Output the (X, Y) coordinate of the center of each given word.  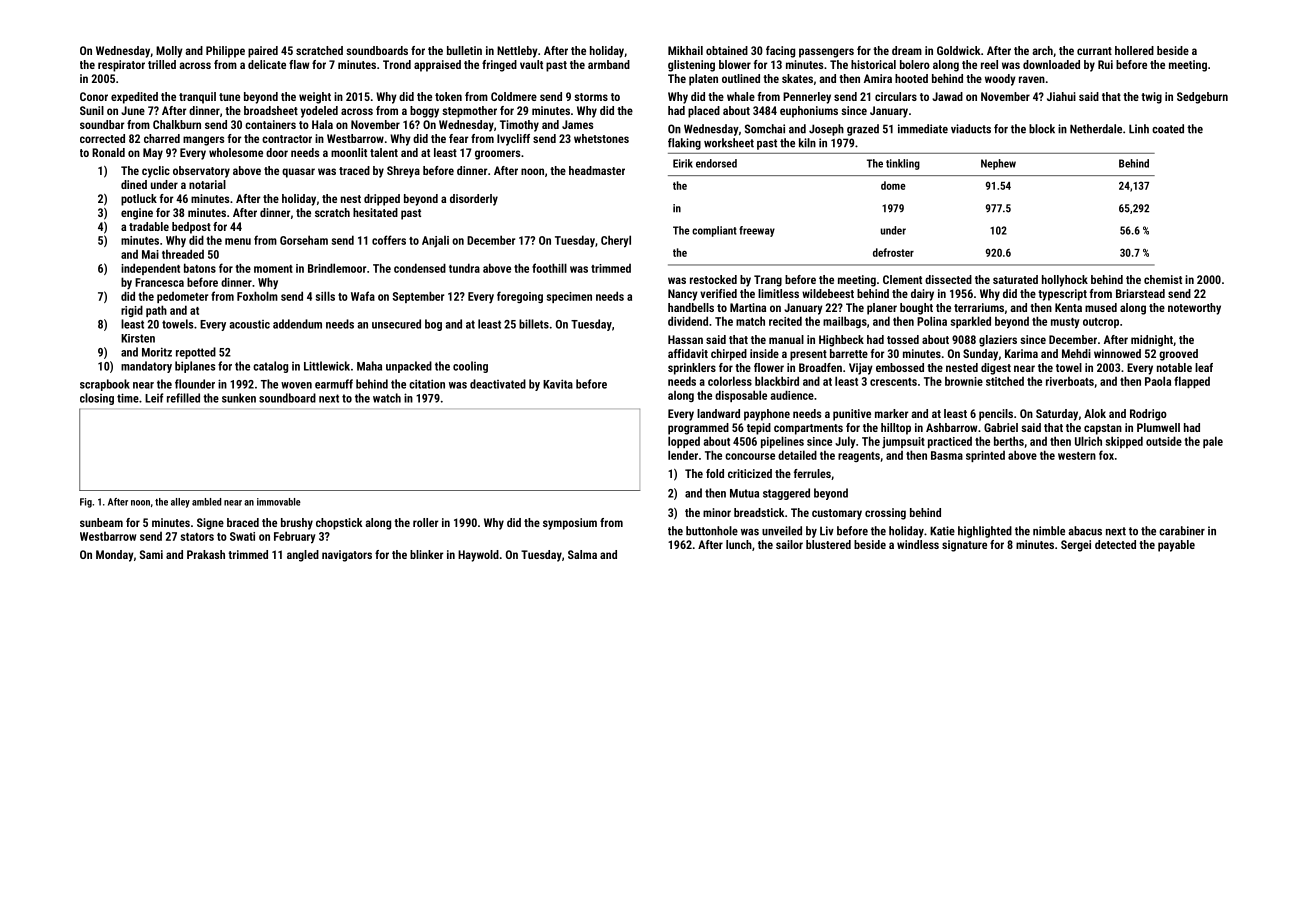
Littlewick (327, 366)
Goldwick (959, 50)
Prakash (206, 554)
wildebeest (828, 293)
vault (531, 64)
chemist (1163, 279)
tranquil (197, 98)
